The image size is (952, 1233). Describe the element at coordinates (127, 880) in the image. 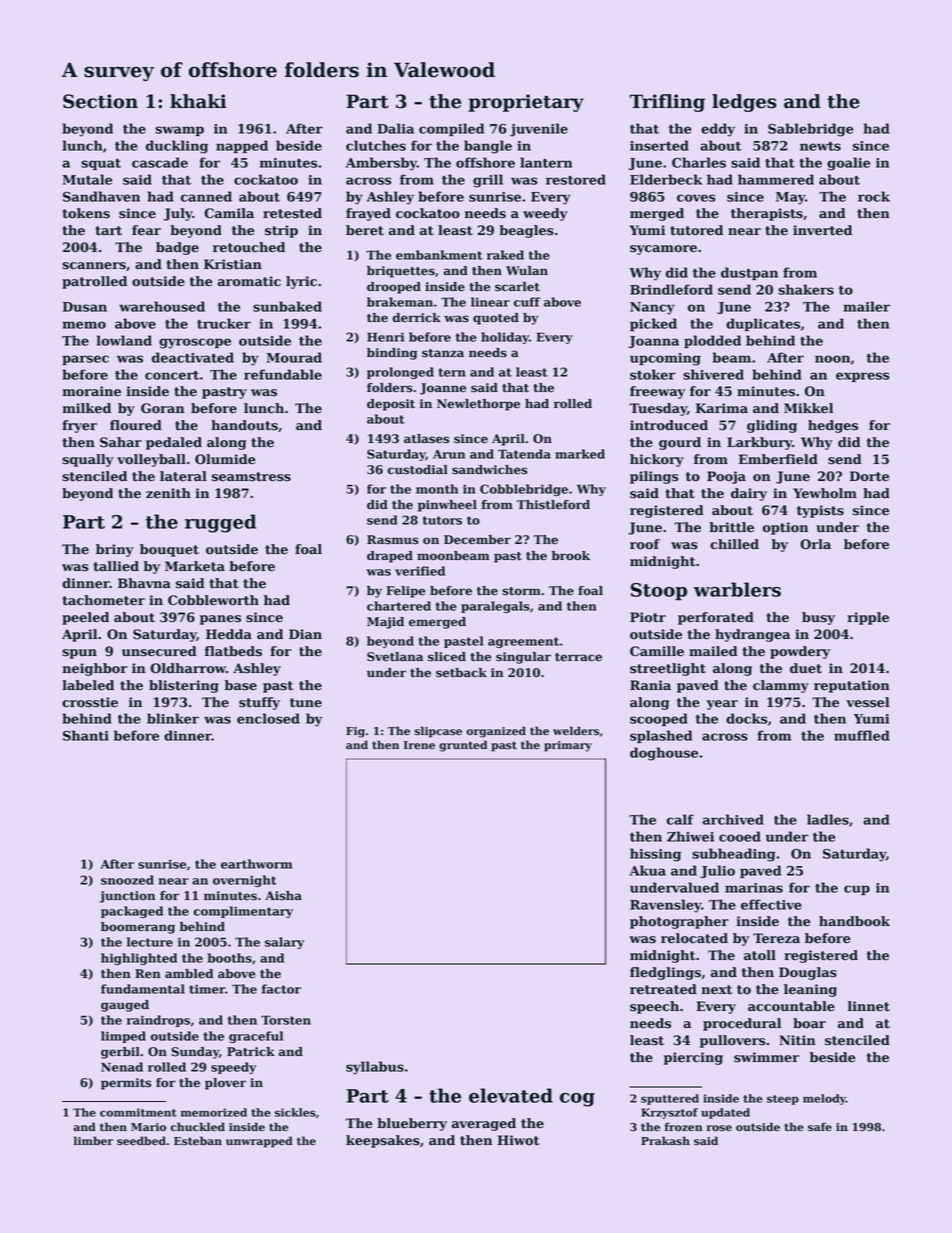

I see `snoozed` at that location.
